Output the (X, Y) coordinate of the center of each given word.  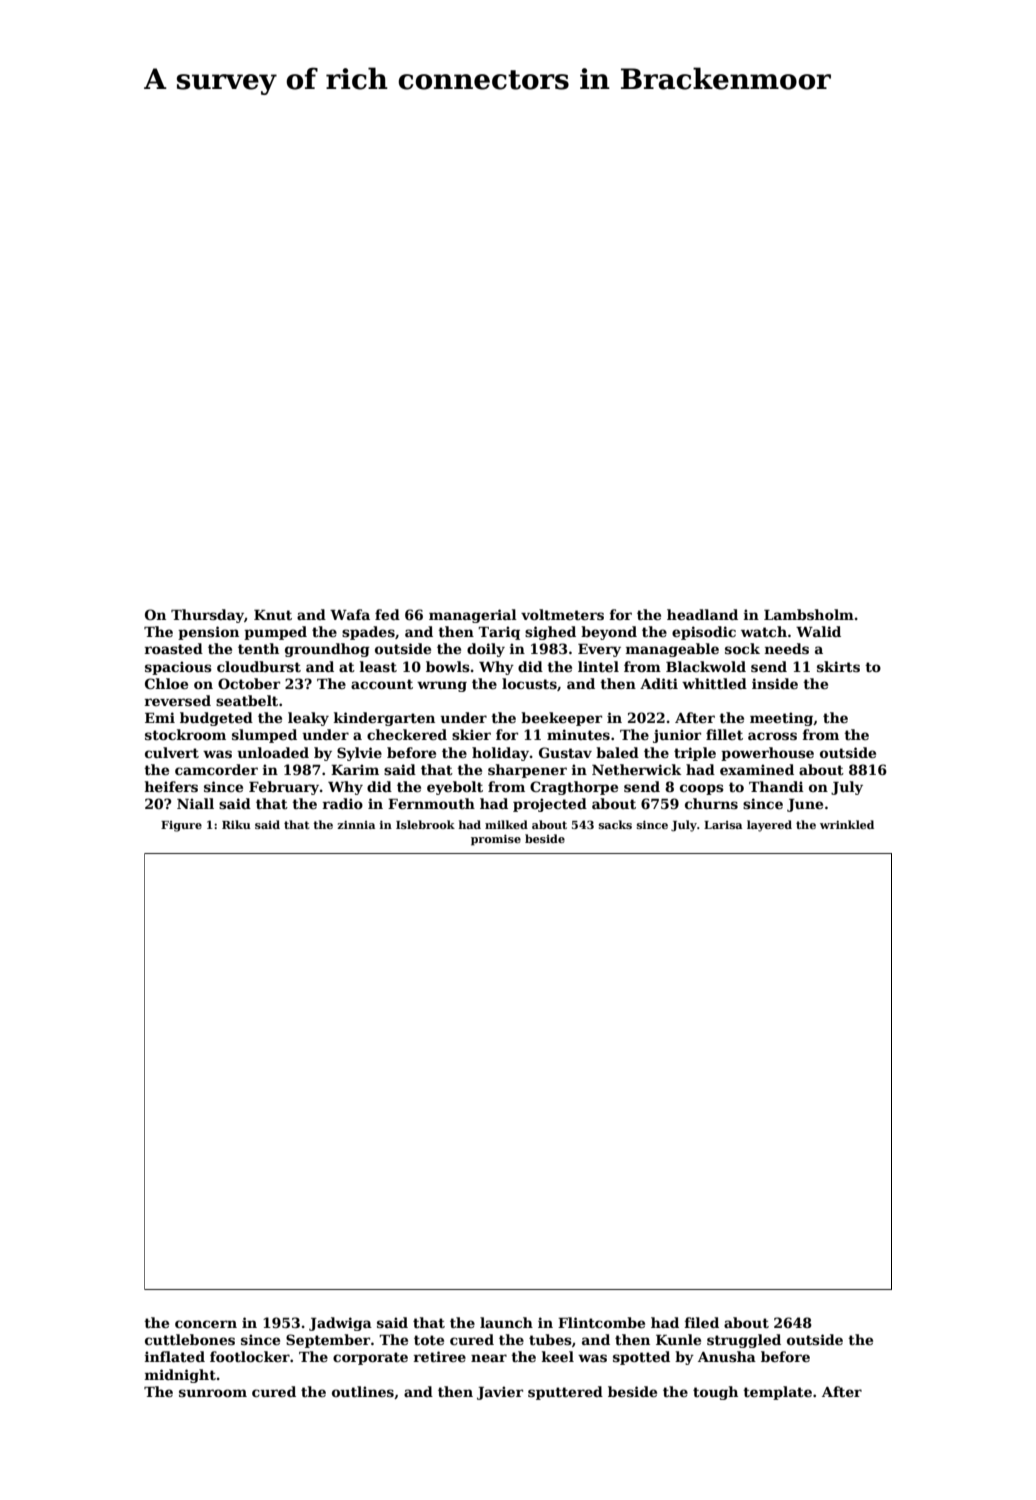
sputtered (565, 1393)
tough (715, 1393)
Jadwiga (340, 1324)
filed (702, 1322)
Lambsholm (809, 614)
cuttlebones (190, 1339)
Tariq (499, 633)
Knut (273, 615)
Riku (236, 824)
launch (506, 1322)
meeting (782, 719)
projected (550, 805)
